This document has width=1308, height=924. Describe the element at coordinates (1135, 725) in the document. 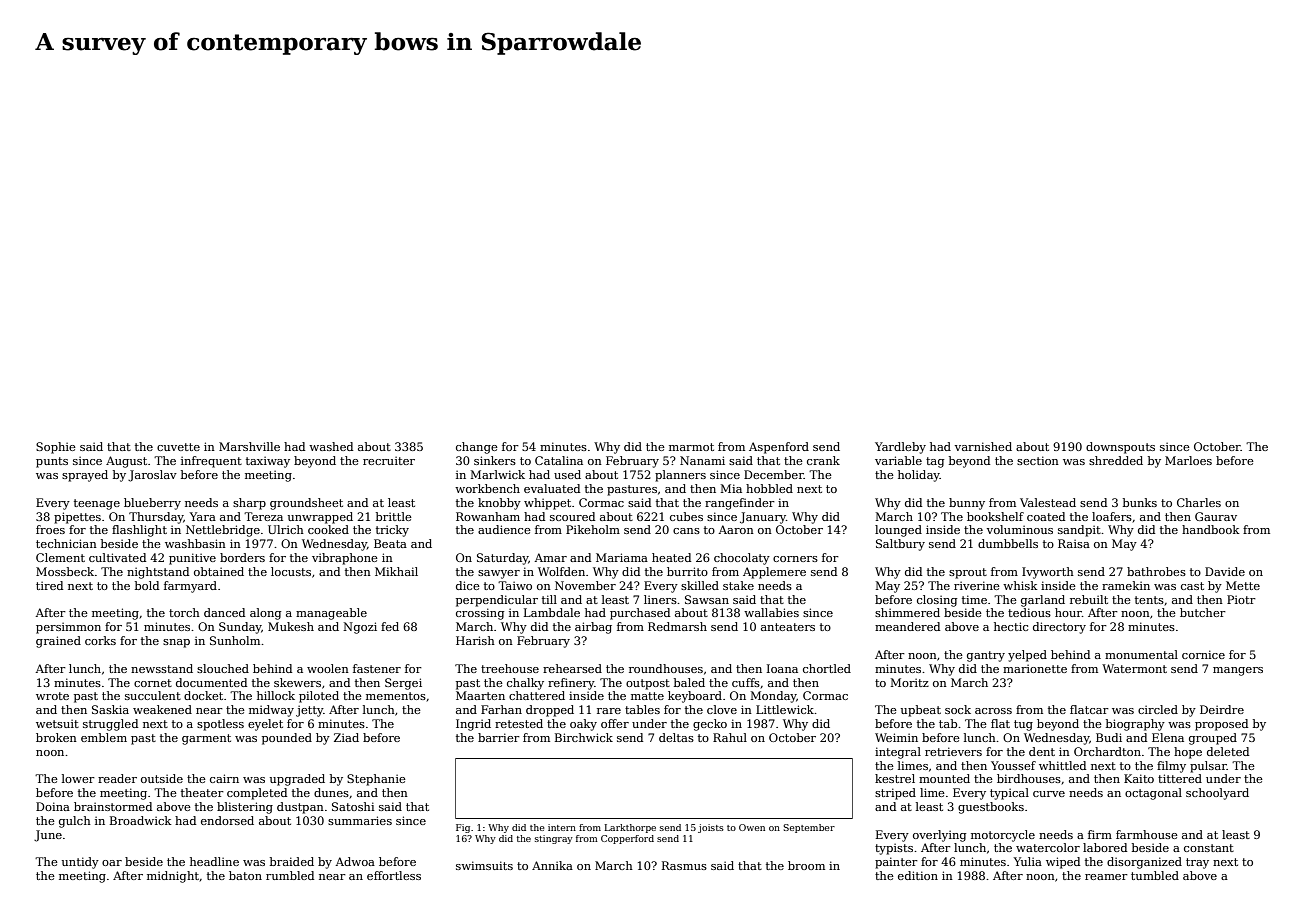

I see `biography` at that location.
